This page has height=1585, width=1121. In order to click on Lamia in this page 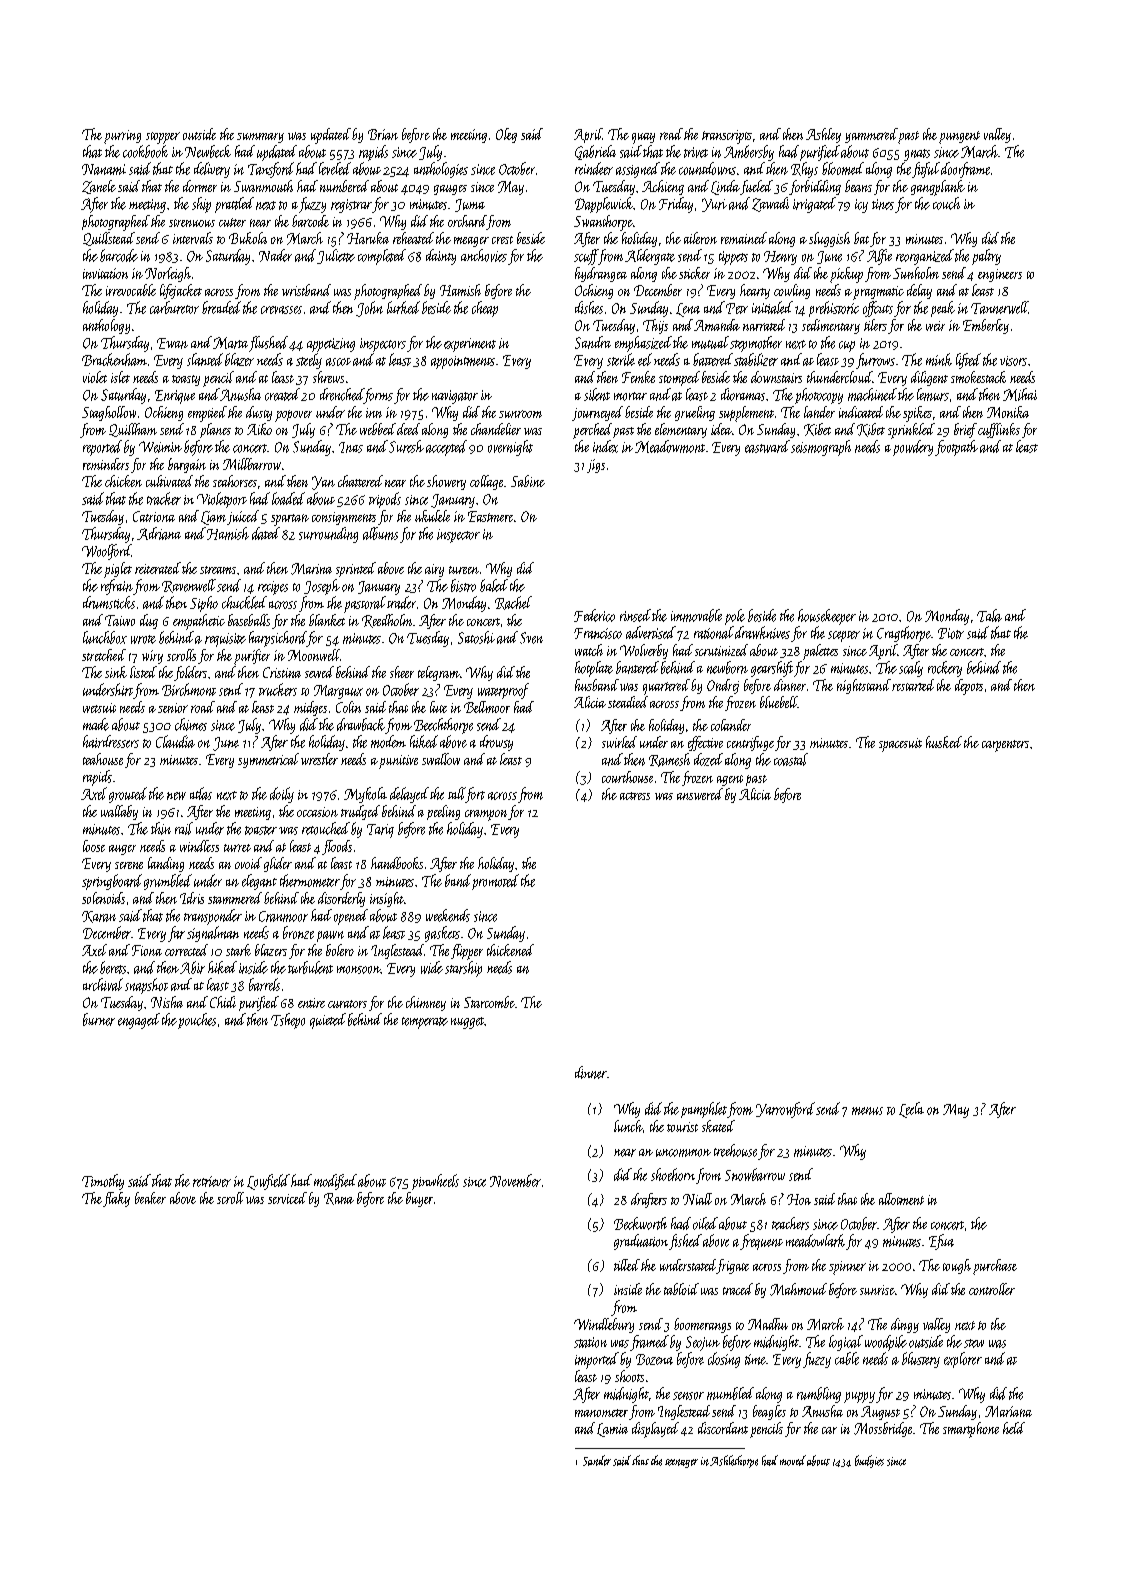, I will do `click(612, 1430)`.
